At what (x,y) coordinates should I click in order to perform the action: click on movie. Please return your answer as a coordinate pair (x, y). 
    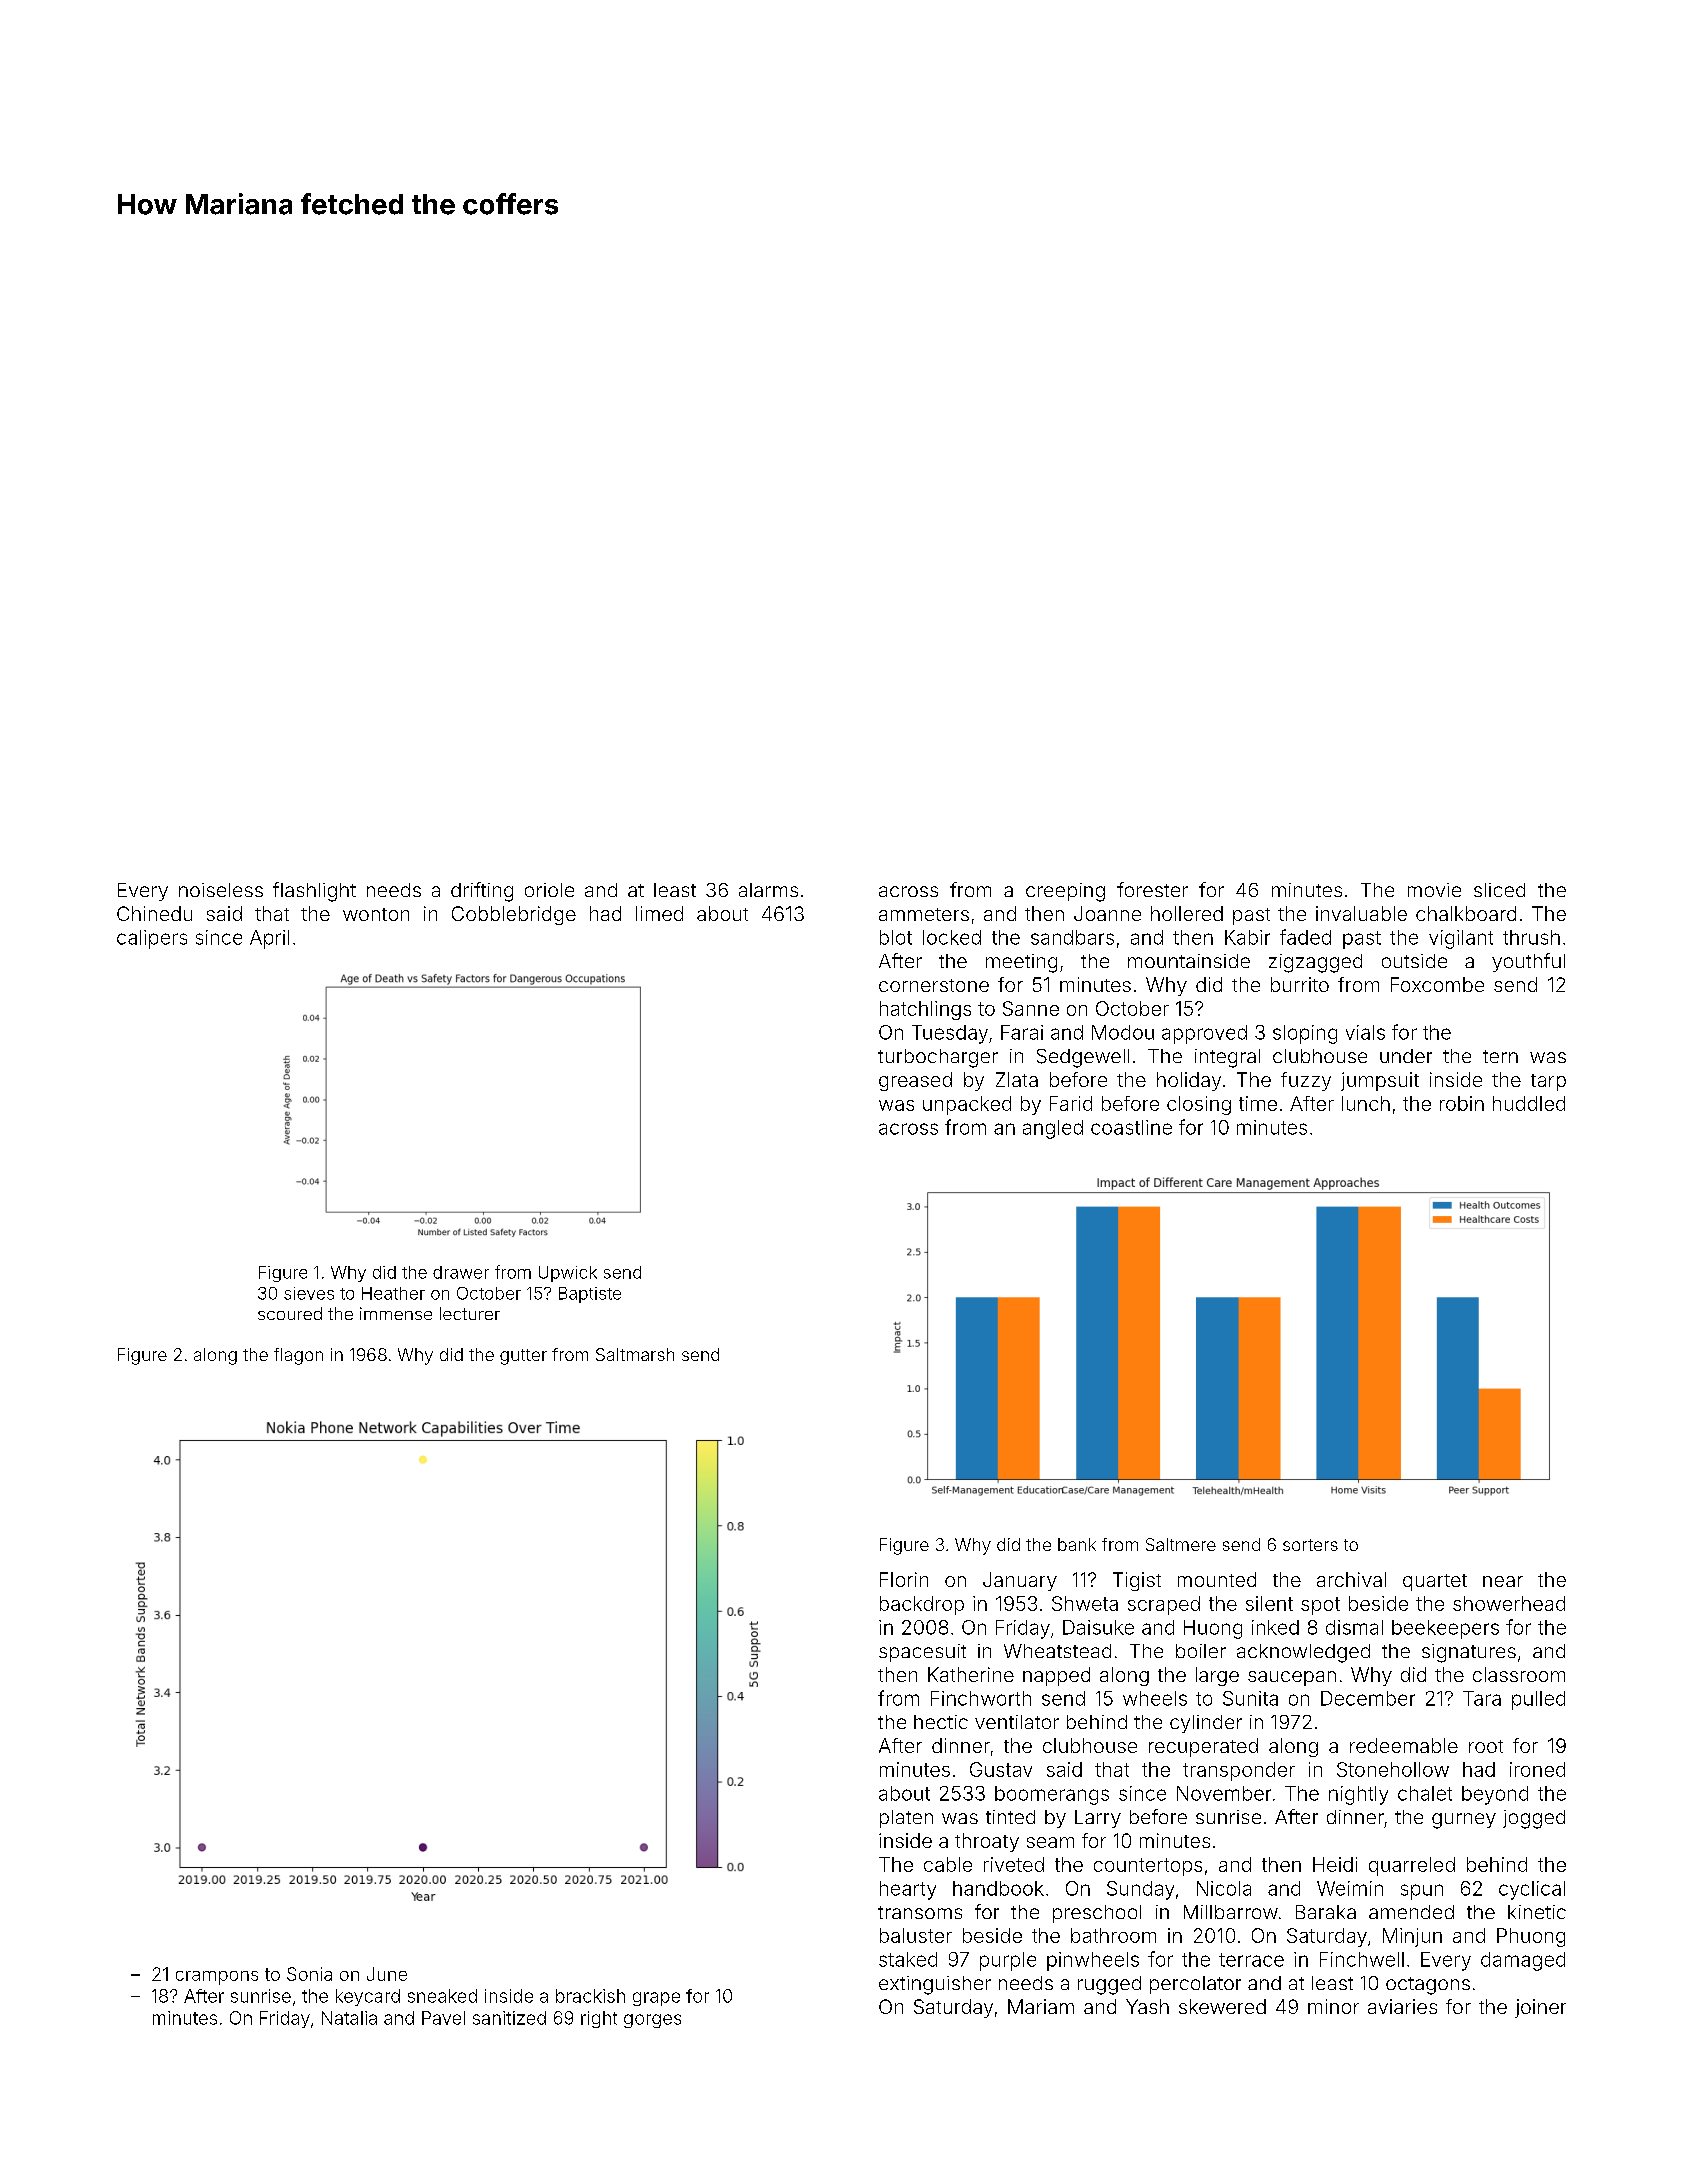
    Looking at the image, I should click on (1434, 890).
